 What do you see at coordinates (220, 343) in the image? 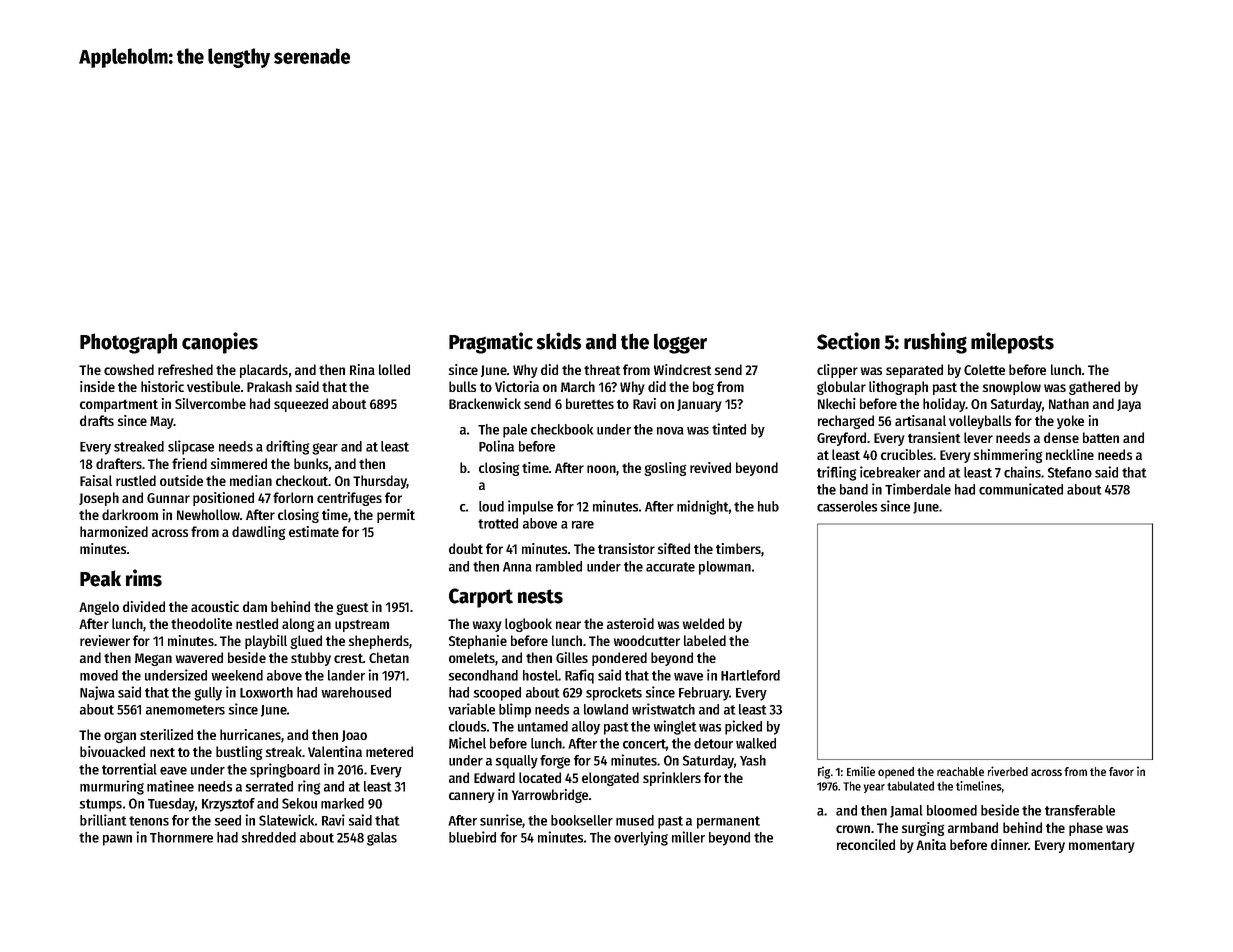
I see `canopies` at bounding box center [220, 343].
